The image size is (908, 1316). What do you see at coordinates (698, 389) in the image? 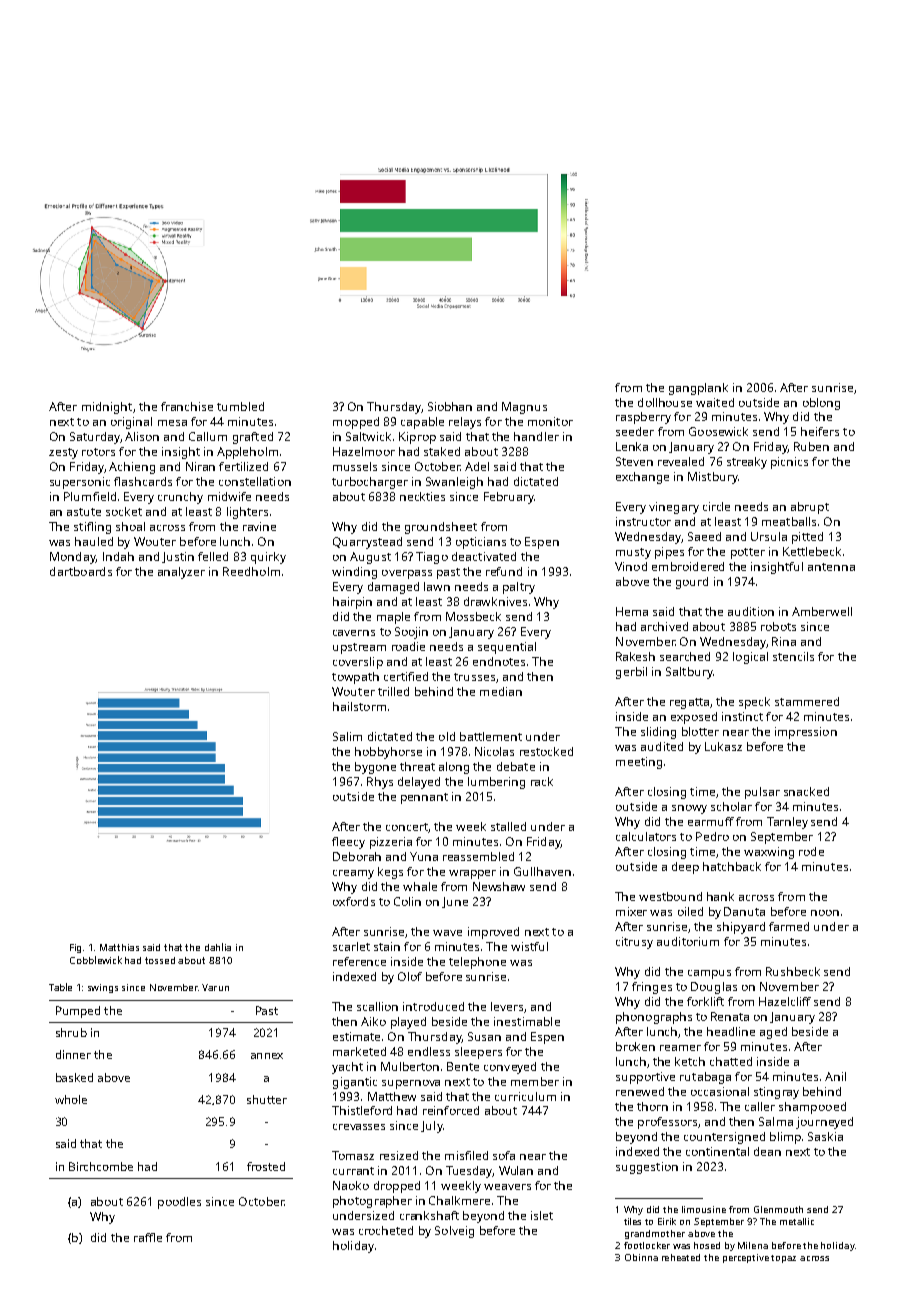
I see `gangplank` at bounding box center [698, 389].
